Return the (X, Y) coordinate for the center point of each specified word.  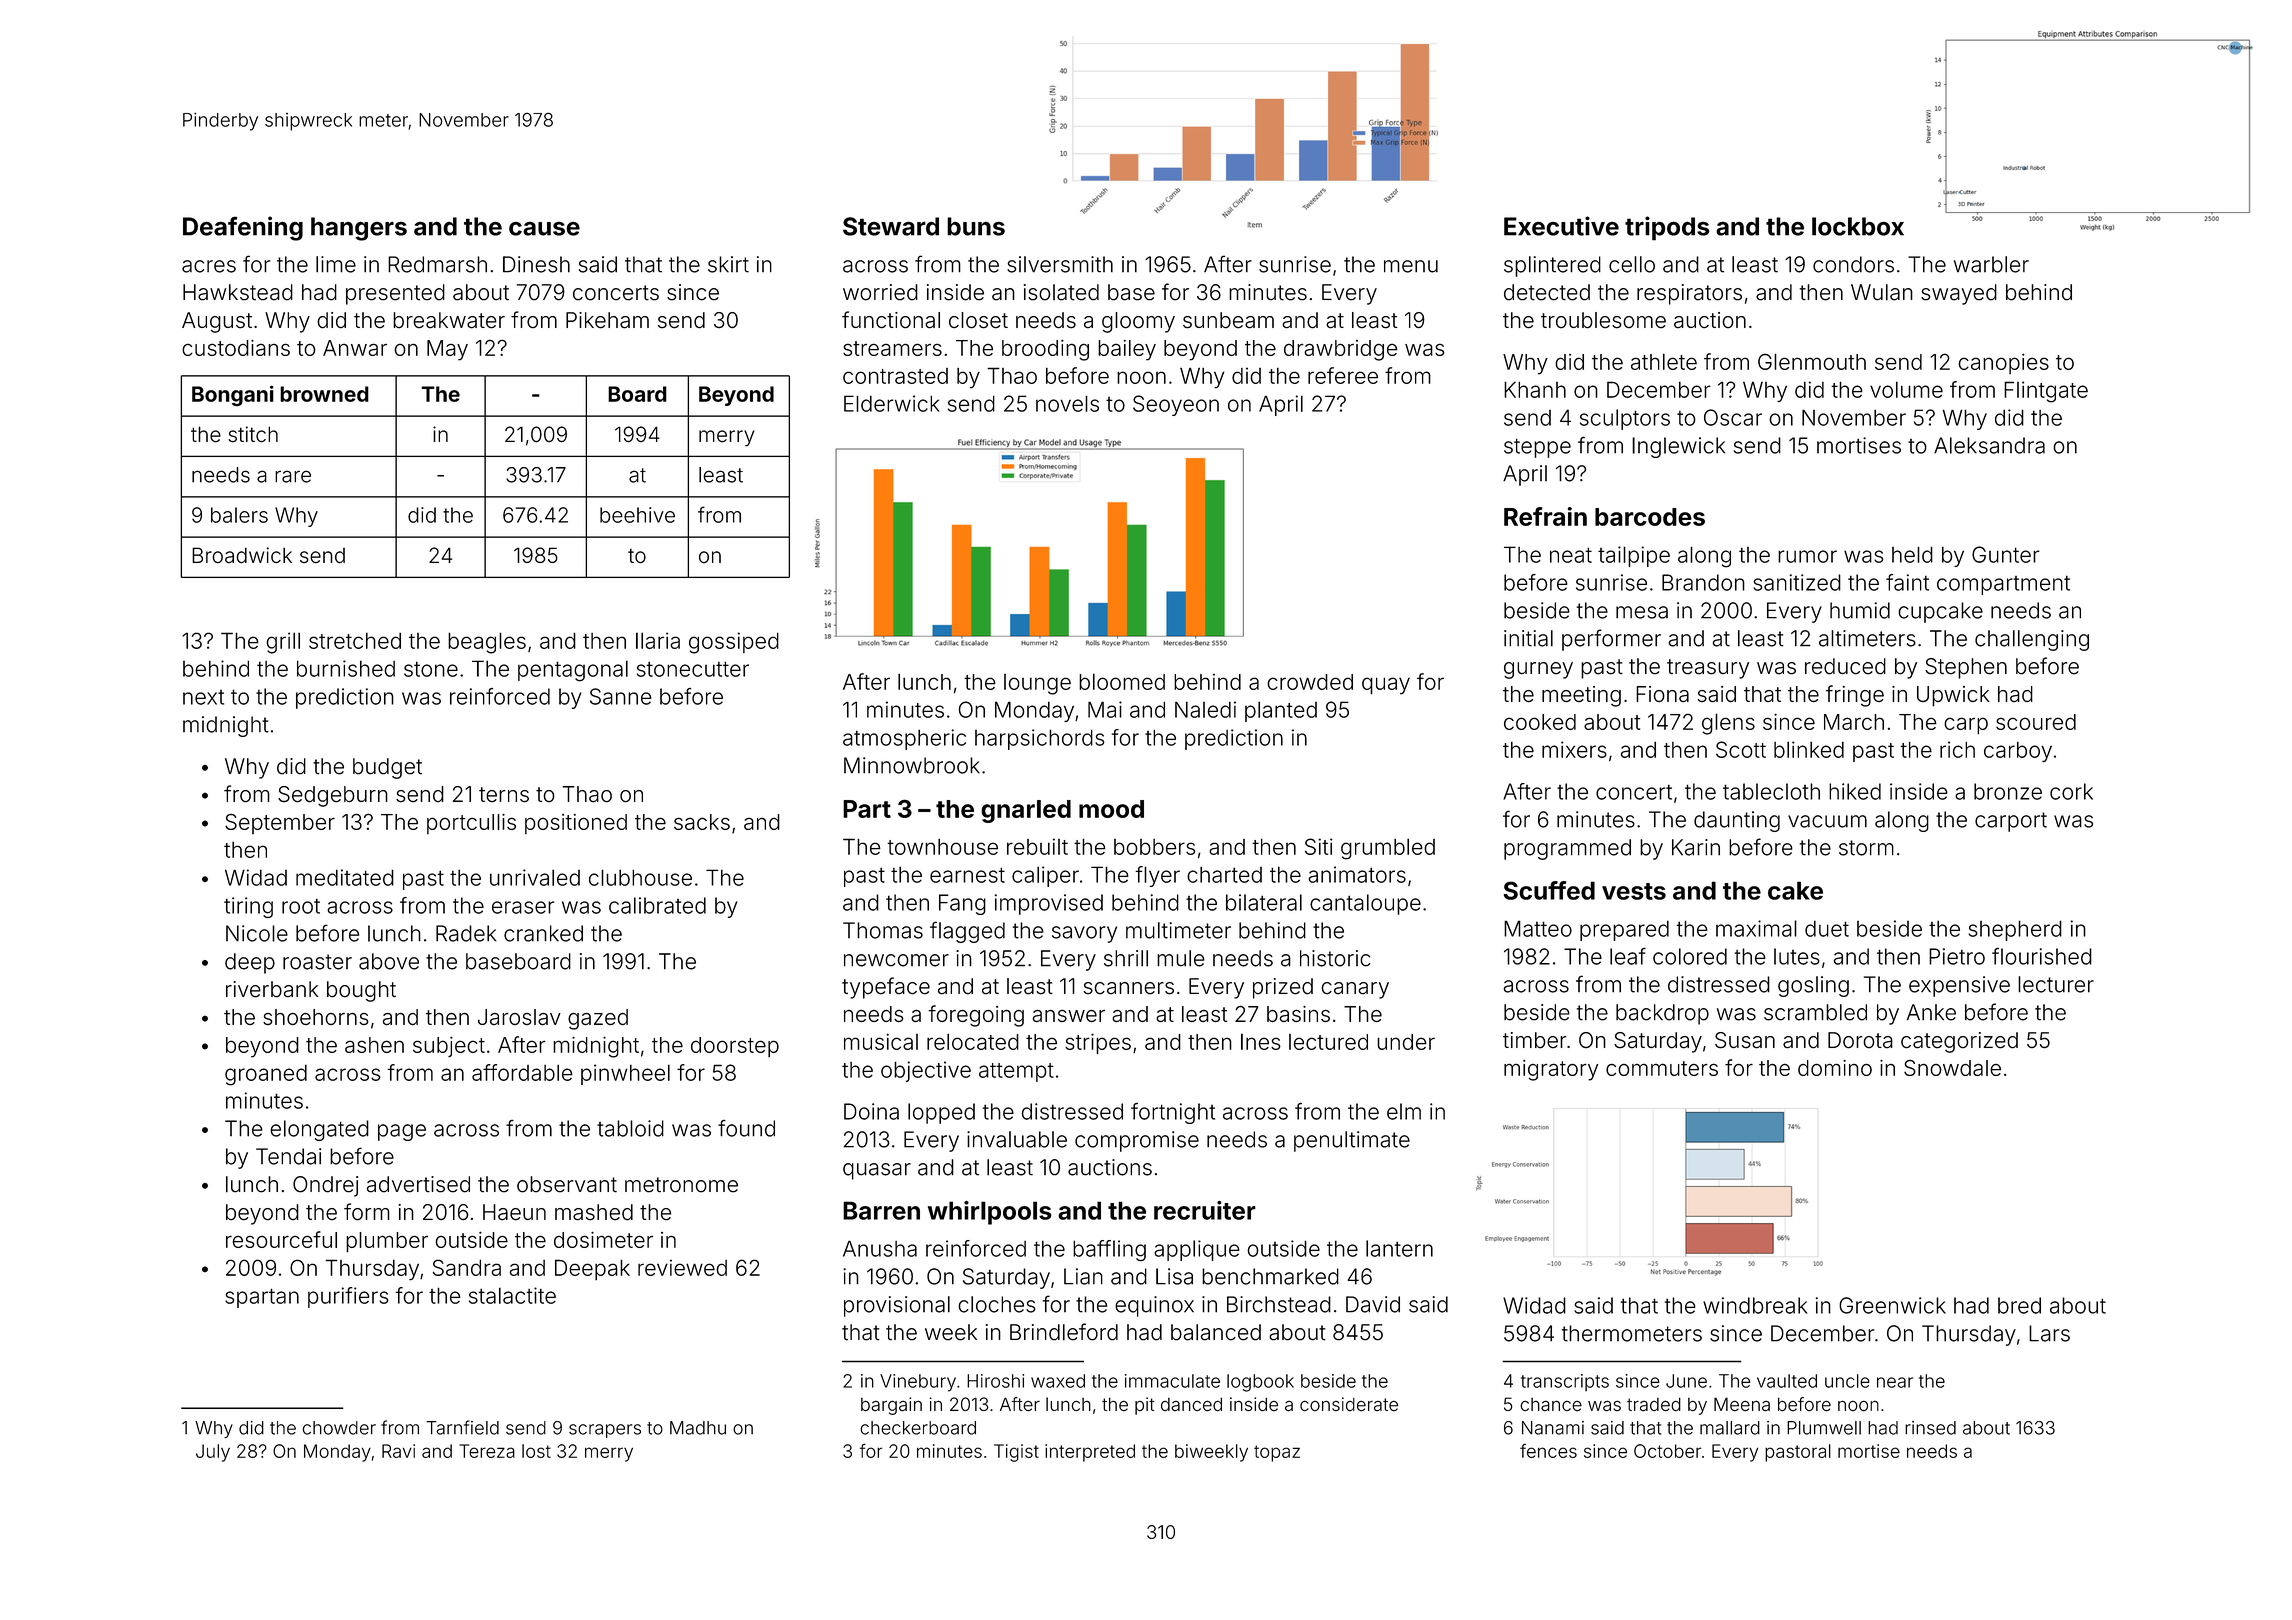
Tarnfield (462, 1427)
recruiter (1205, 1210)
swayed (1959, 294)
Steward (891, 226)
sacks (702, 822)
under (1406, 1042)
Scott (1741, 749)
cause (544, 228)
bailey (1127, 350)
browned (324, 394)
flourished (2042, 956)
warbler (1991, 264)
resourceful (281, 1239)
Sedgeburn (333, 796)
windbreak (1755, 1305)
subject (449, 1047)
